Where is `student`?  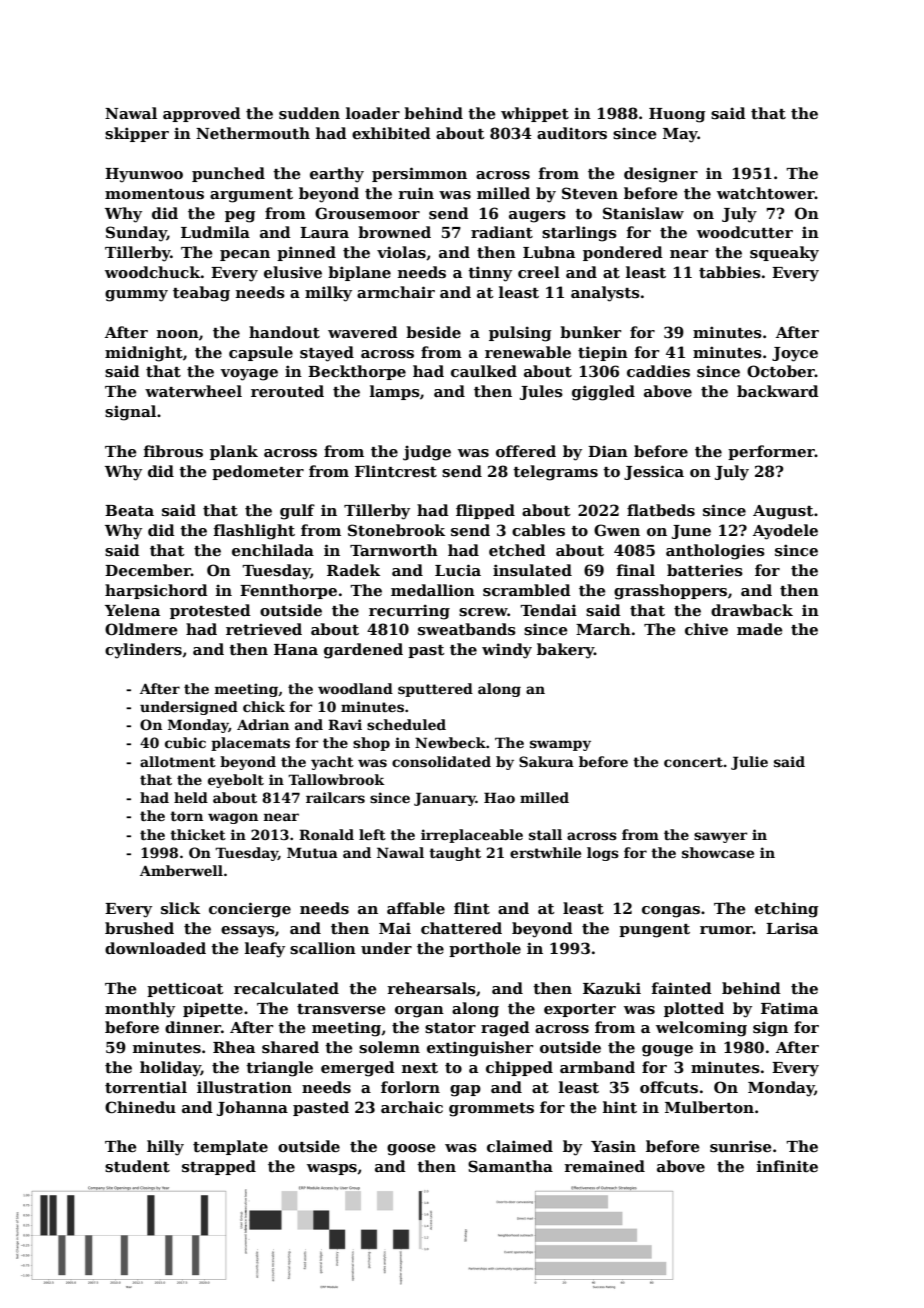
student is located at coordinates (137, 1166).
